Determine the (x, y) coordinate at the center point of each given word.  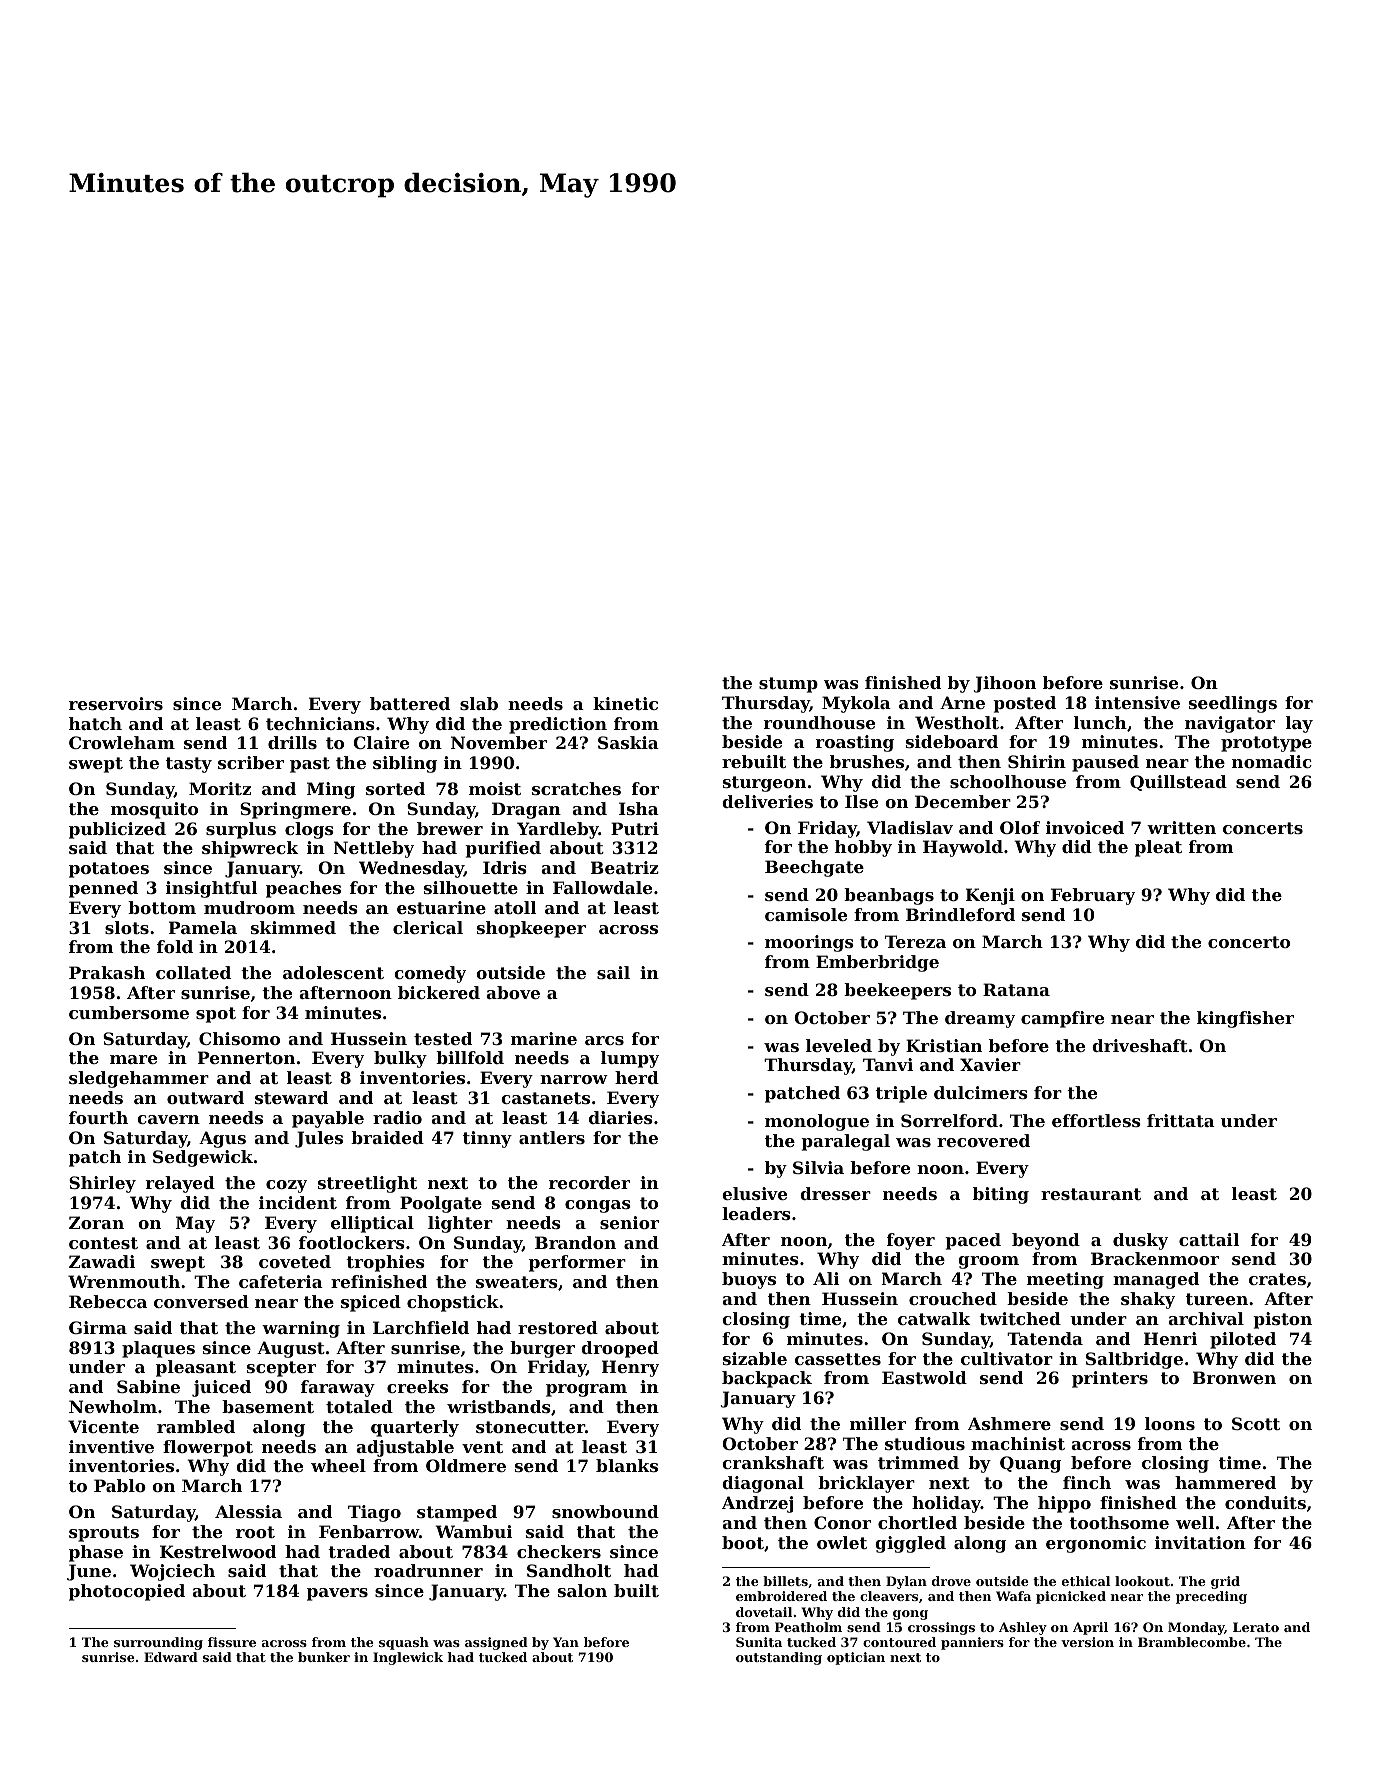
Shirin (1037, 761)
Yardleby (558, 830)
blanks (627, 1465)
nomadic (1272, 761)
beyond (1046, 1241)
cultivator (1007, 1358)
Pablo (120, 1485)
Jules (319, 1139)
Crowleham (122, 742)
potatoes (109, 870)
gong (910, 1615)
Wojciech (172, 1572)
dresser (835, 1193)
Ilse (861, 801)
